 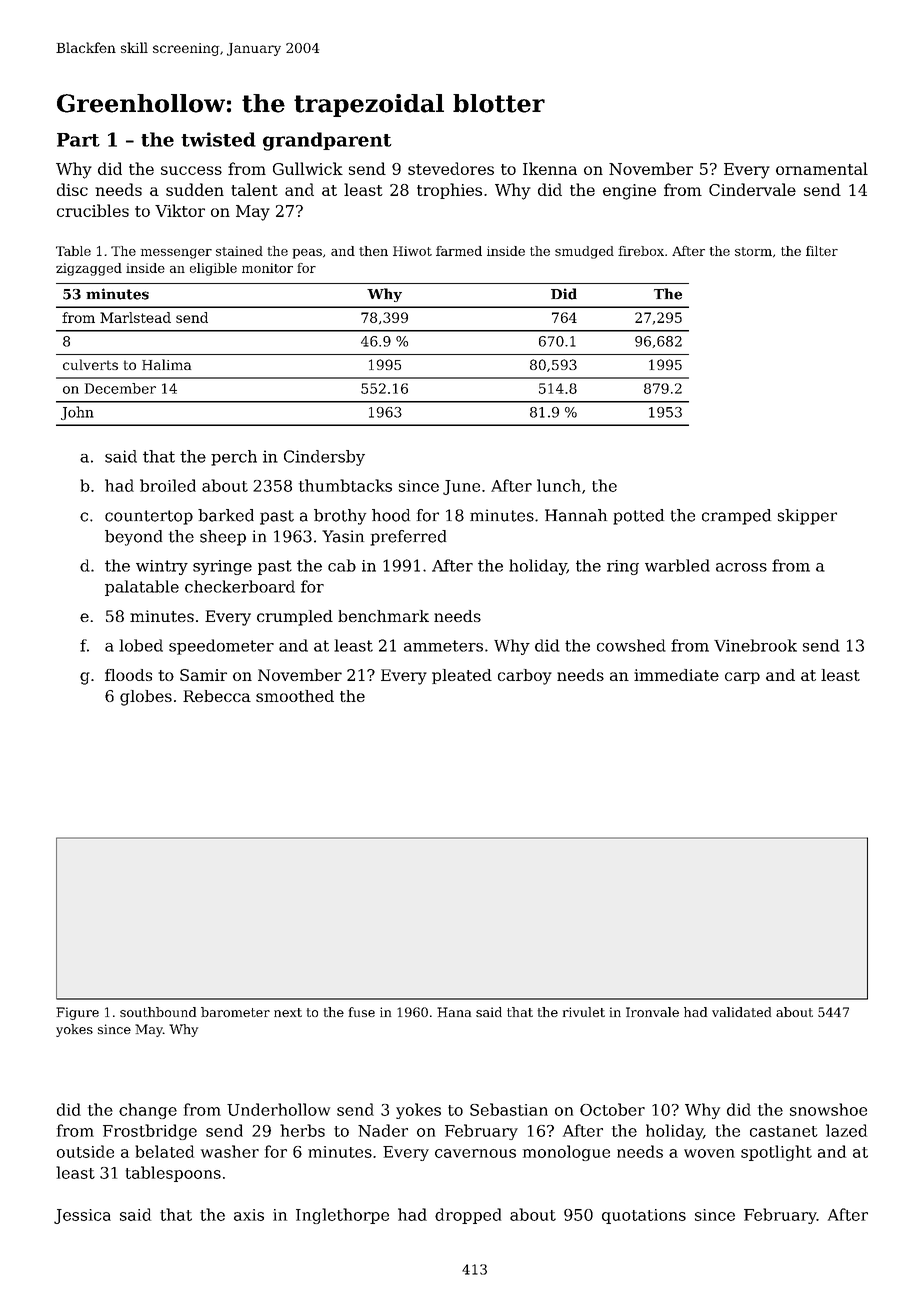 What do you see at coordinates (373, 251) in the document?
I see `then` at bounding box center [373, 251].
